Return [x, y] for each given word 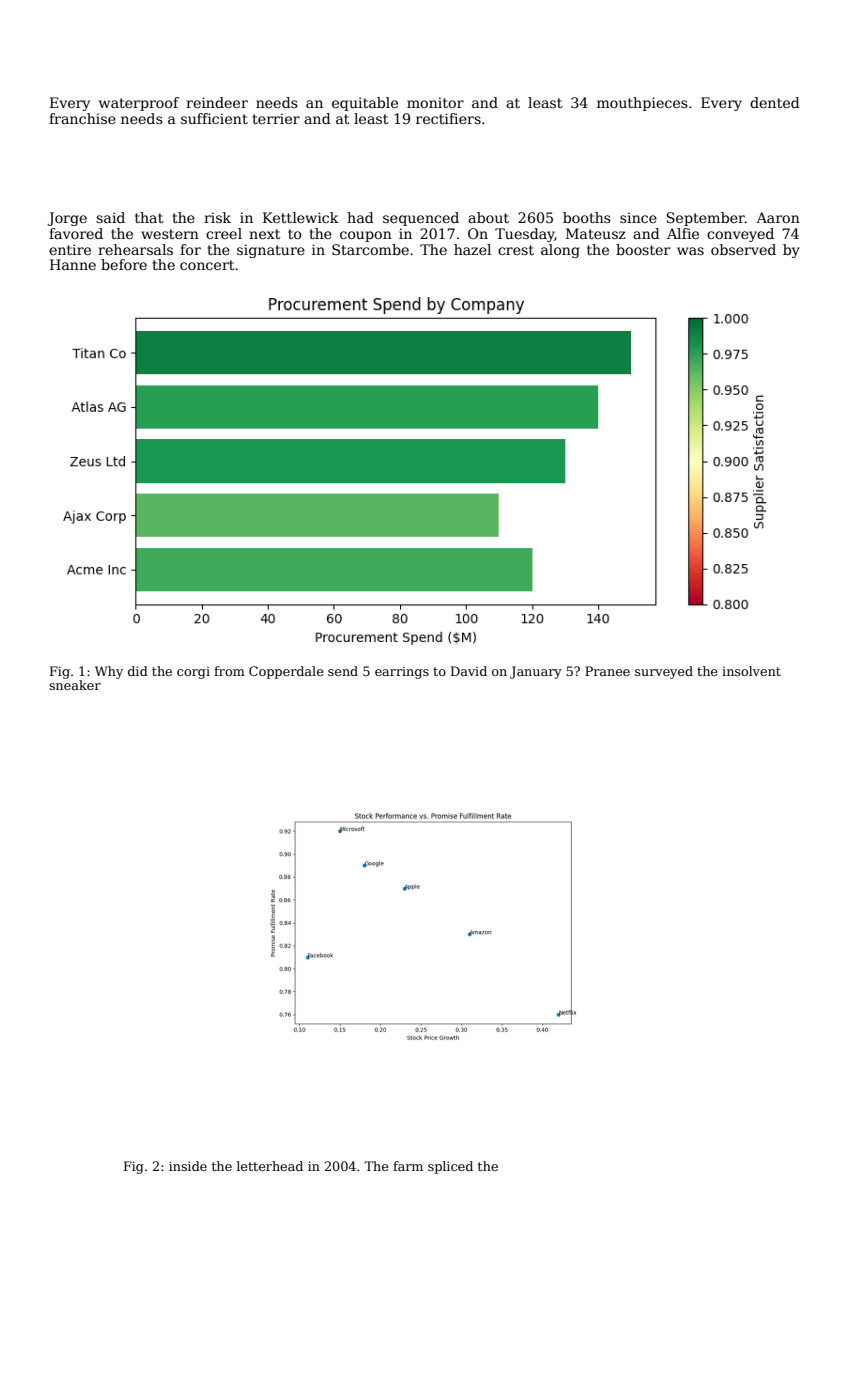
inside [188, 1166]
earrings [402, 673]
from [229, 671]
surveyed [664, 672]
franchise [82, 118]
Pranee [607, 671]
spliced [450, 1167]
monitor [435, 102]
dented [775, 102]
